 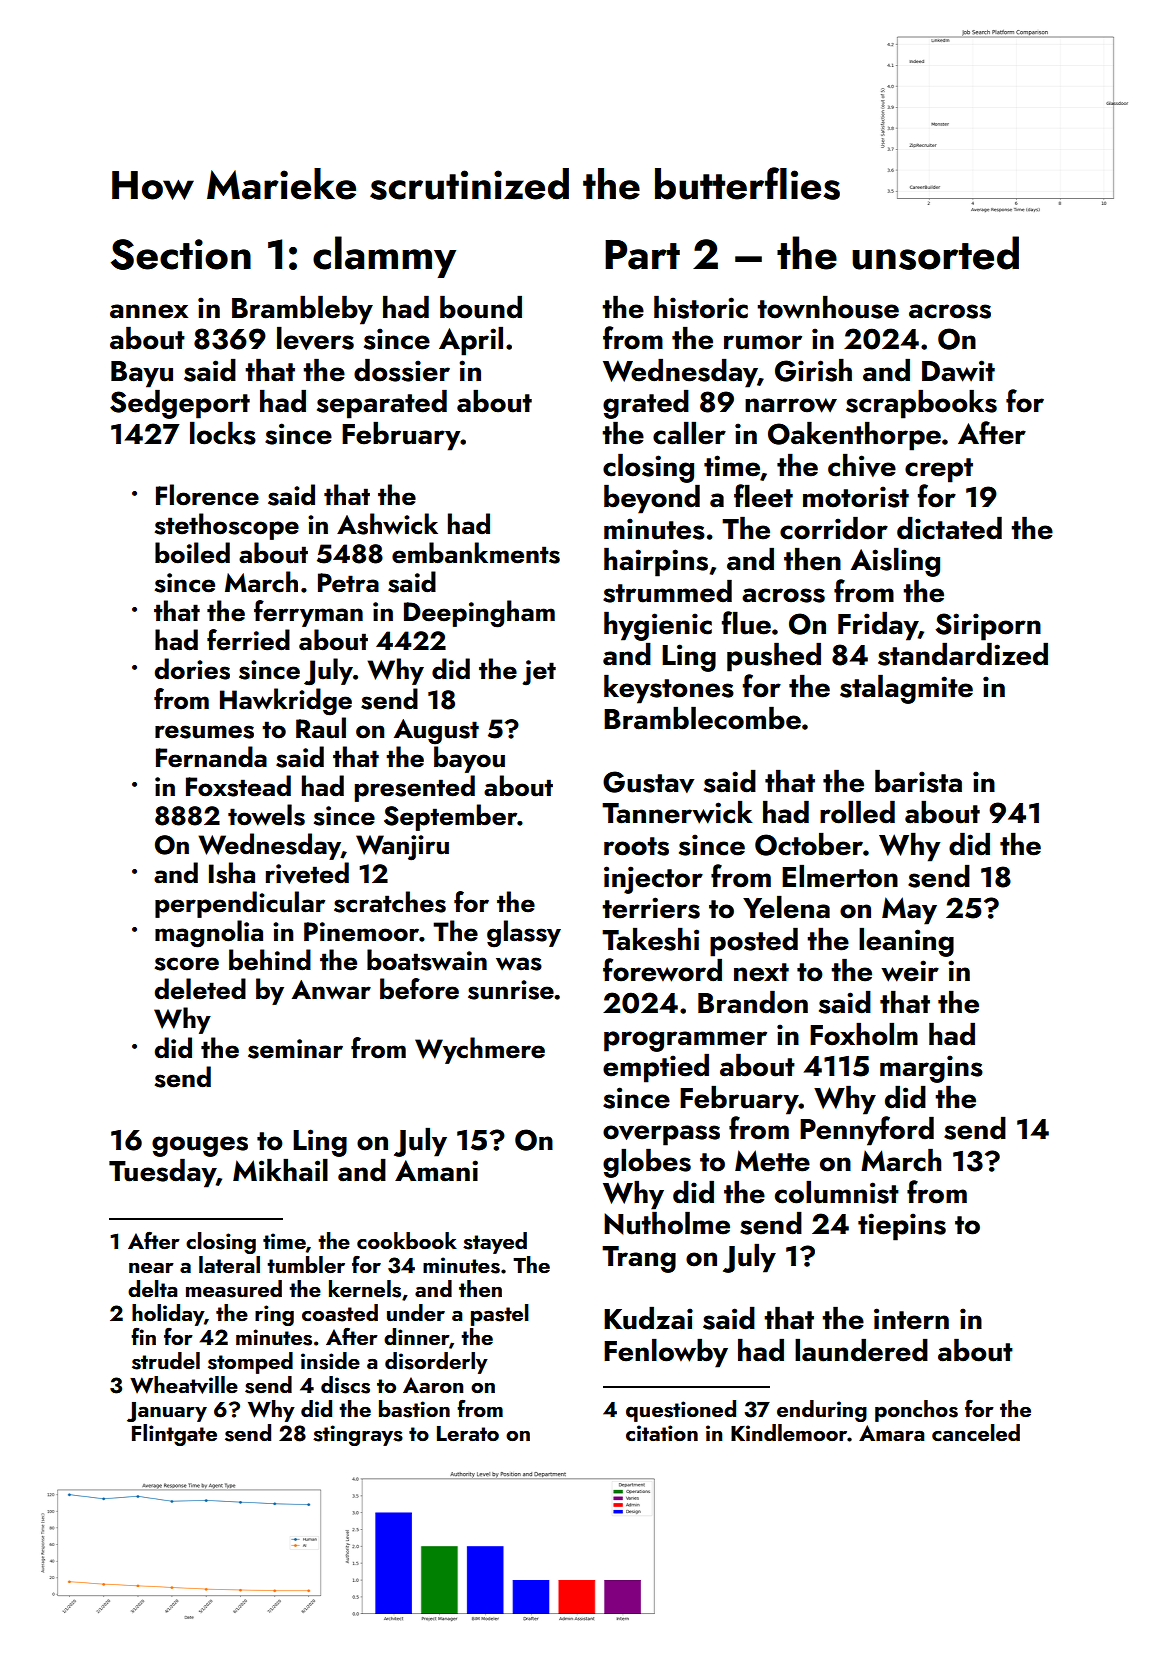 What do you see at coordinates (307, 873) in the page?
I see `riveted` at bounding box center [307, 873].
